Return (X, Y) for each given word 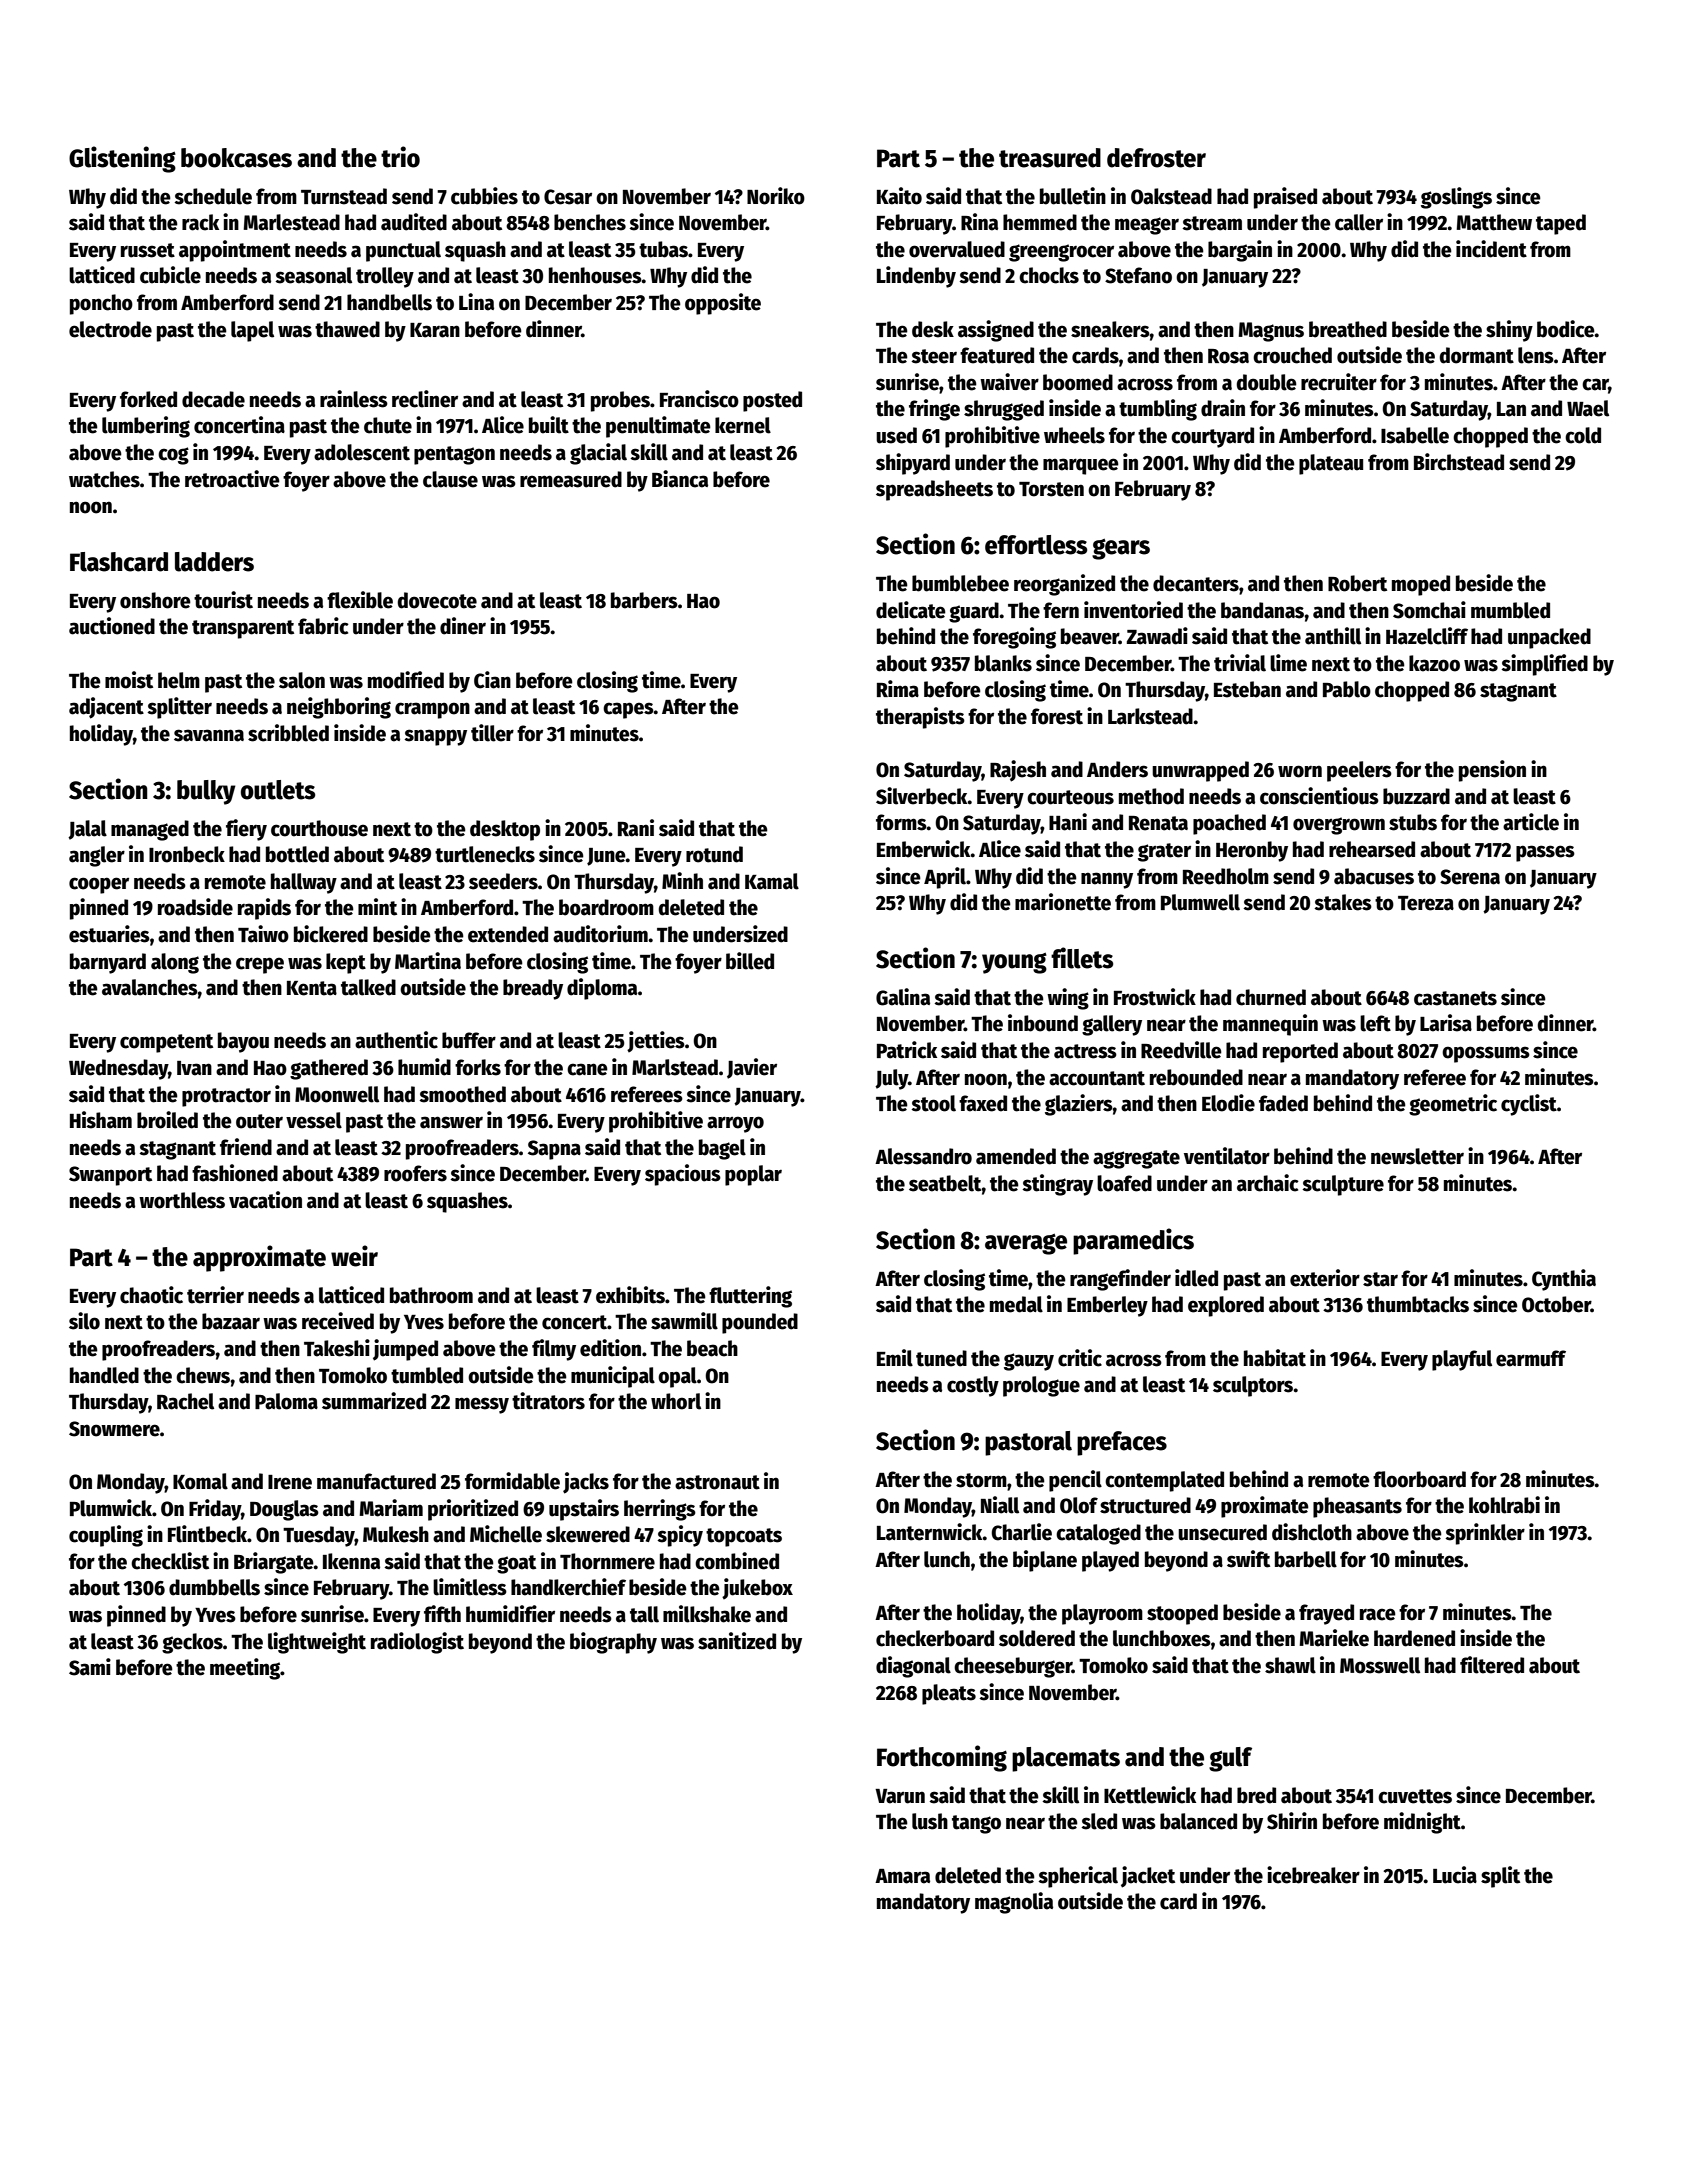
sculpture (1343, 1185)
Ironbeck (187, 854)
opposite (723, 304)
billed (750, 961)
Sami (90, 1667)
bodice (1566, 329)
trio (400, 157)
